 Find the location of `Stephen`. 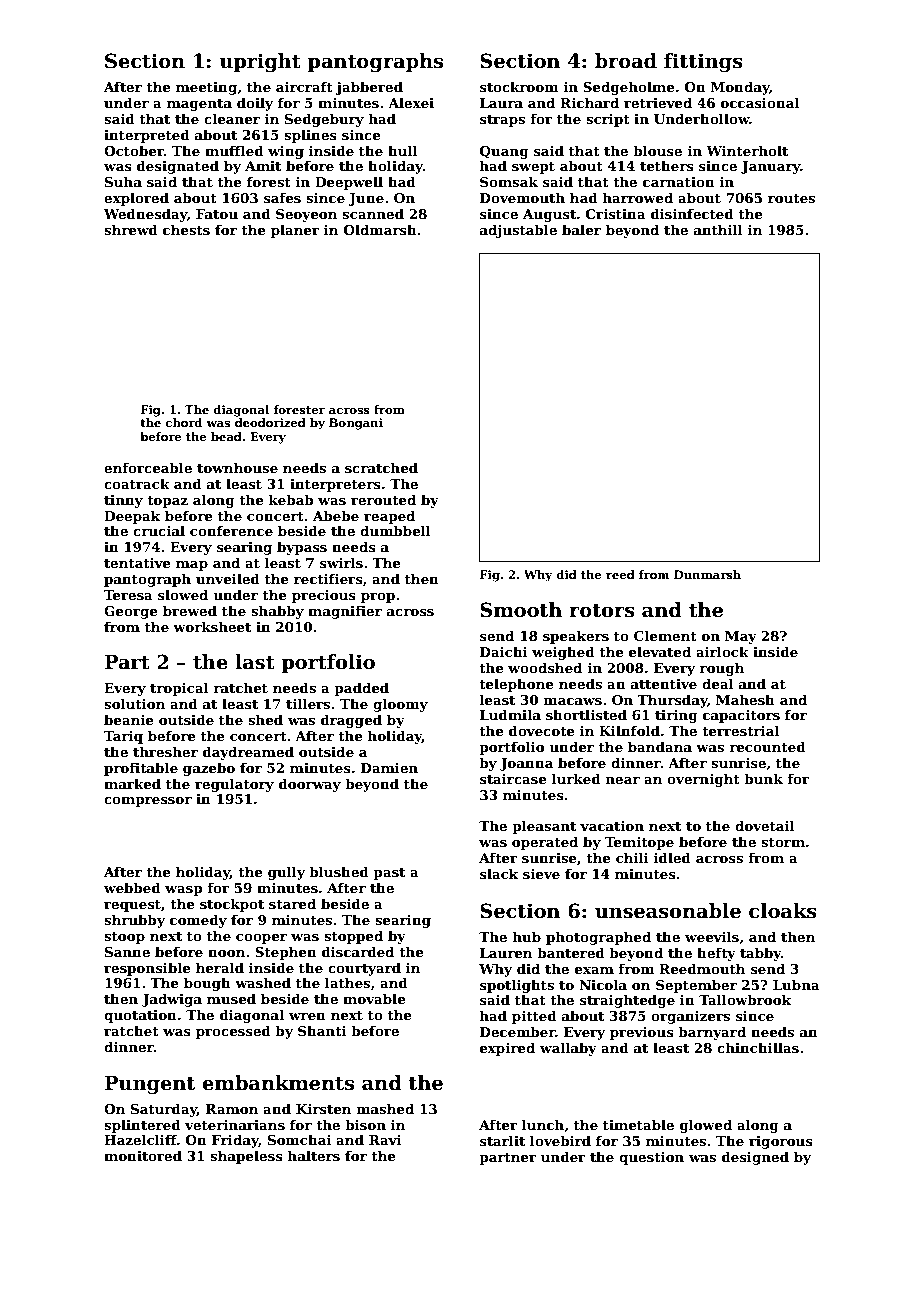

Stephen is located at coordinates (286, 953).
